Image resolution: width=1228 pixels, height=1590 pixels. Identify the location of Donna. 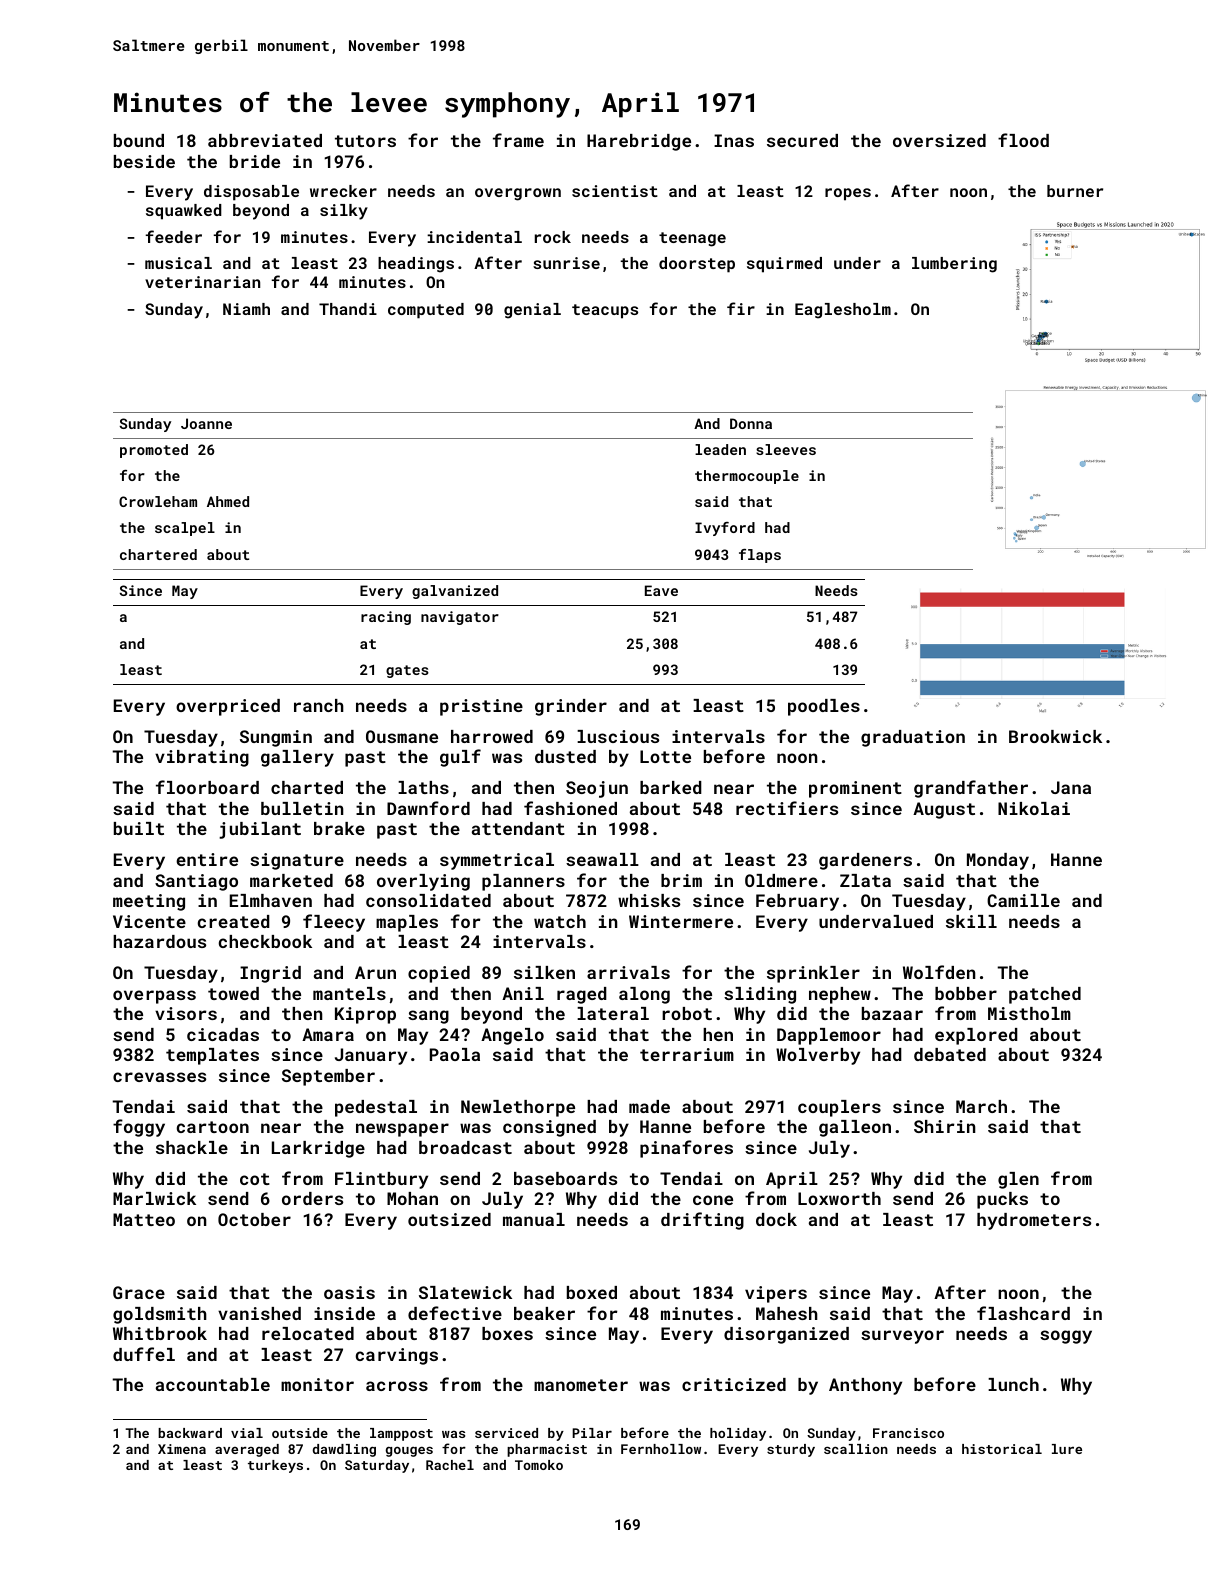
(751, 423).
